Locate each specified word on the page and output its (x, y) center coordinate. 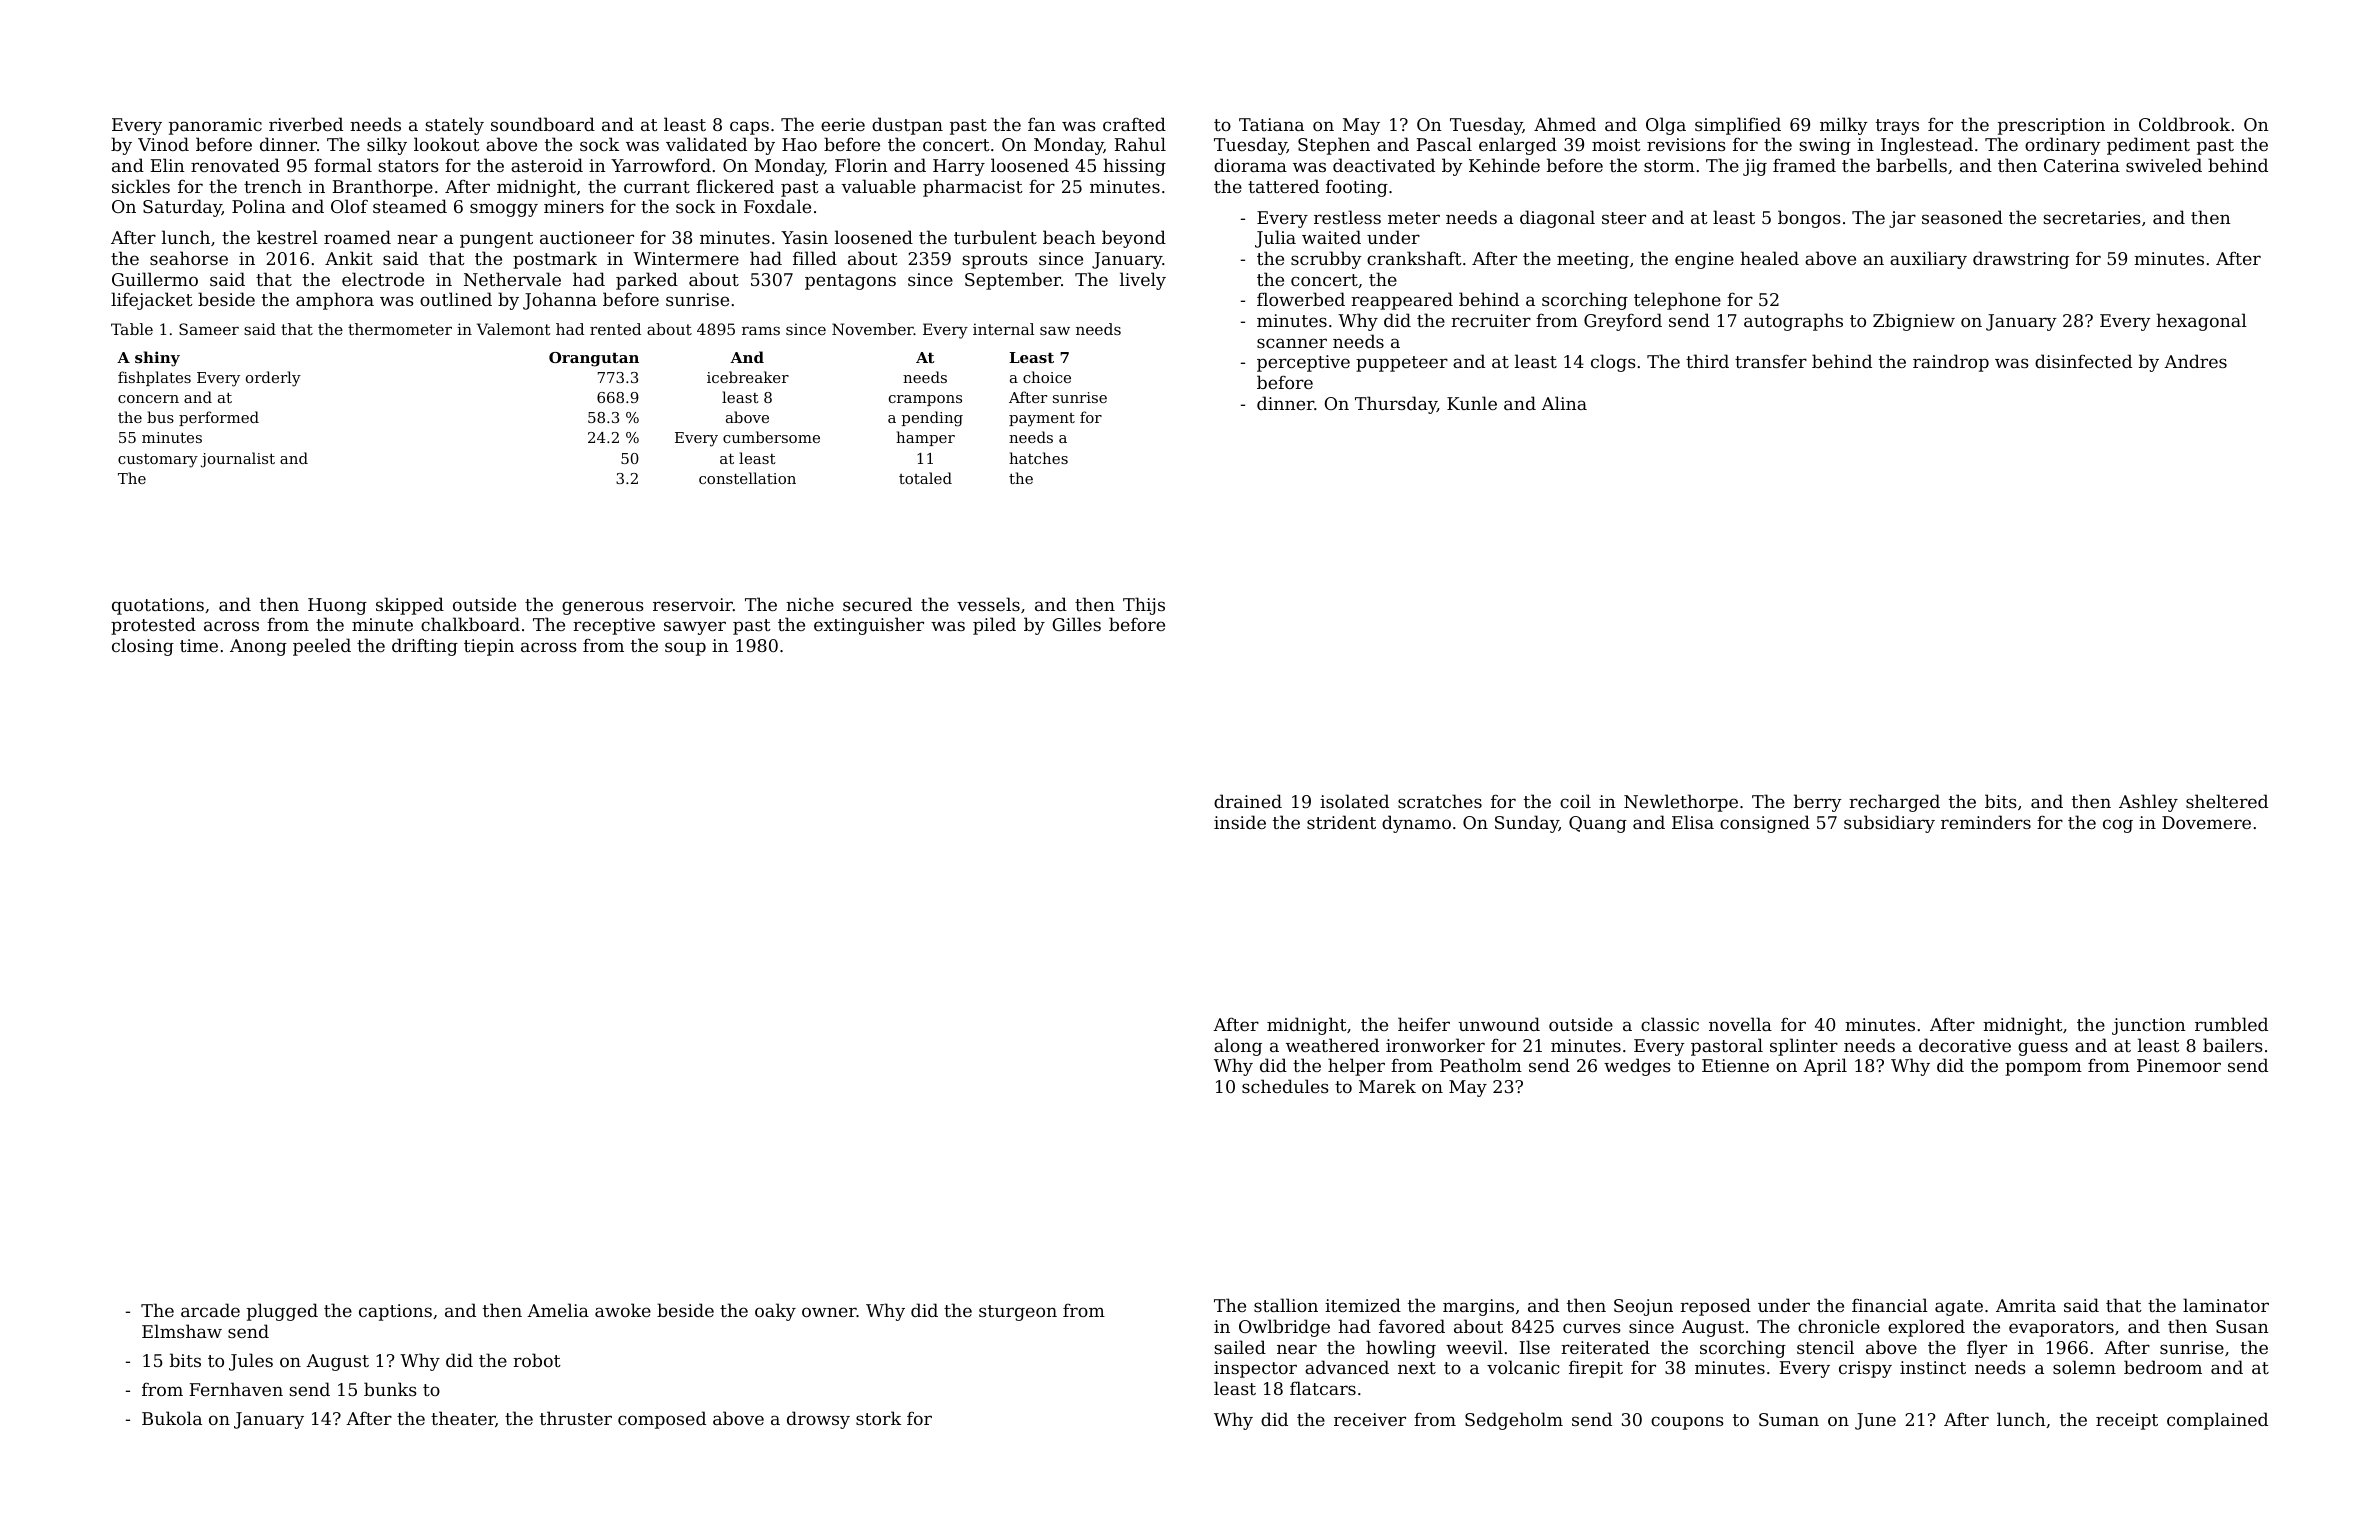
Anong (258, 647)
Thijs (1144, 606)
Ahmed (1565, 124)
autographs (1793, 322)
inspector (1255, 1369)
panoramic (215, 126)
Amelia (558, 1310)
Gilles (1077, 624)
